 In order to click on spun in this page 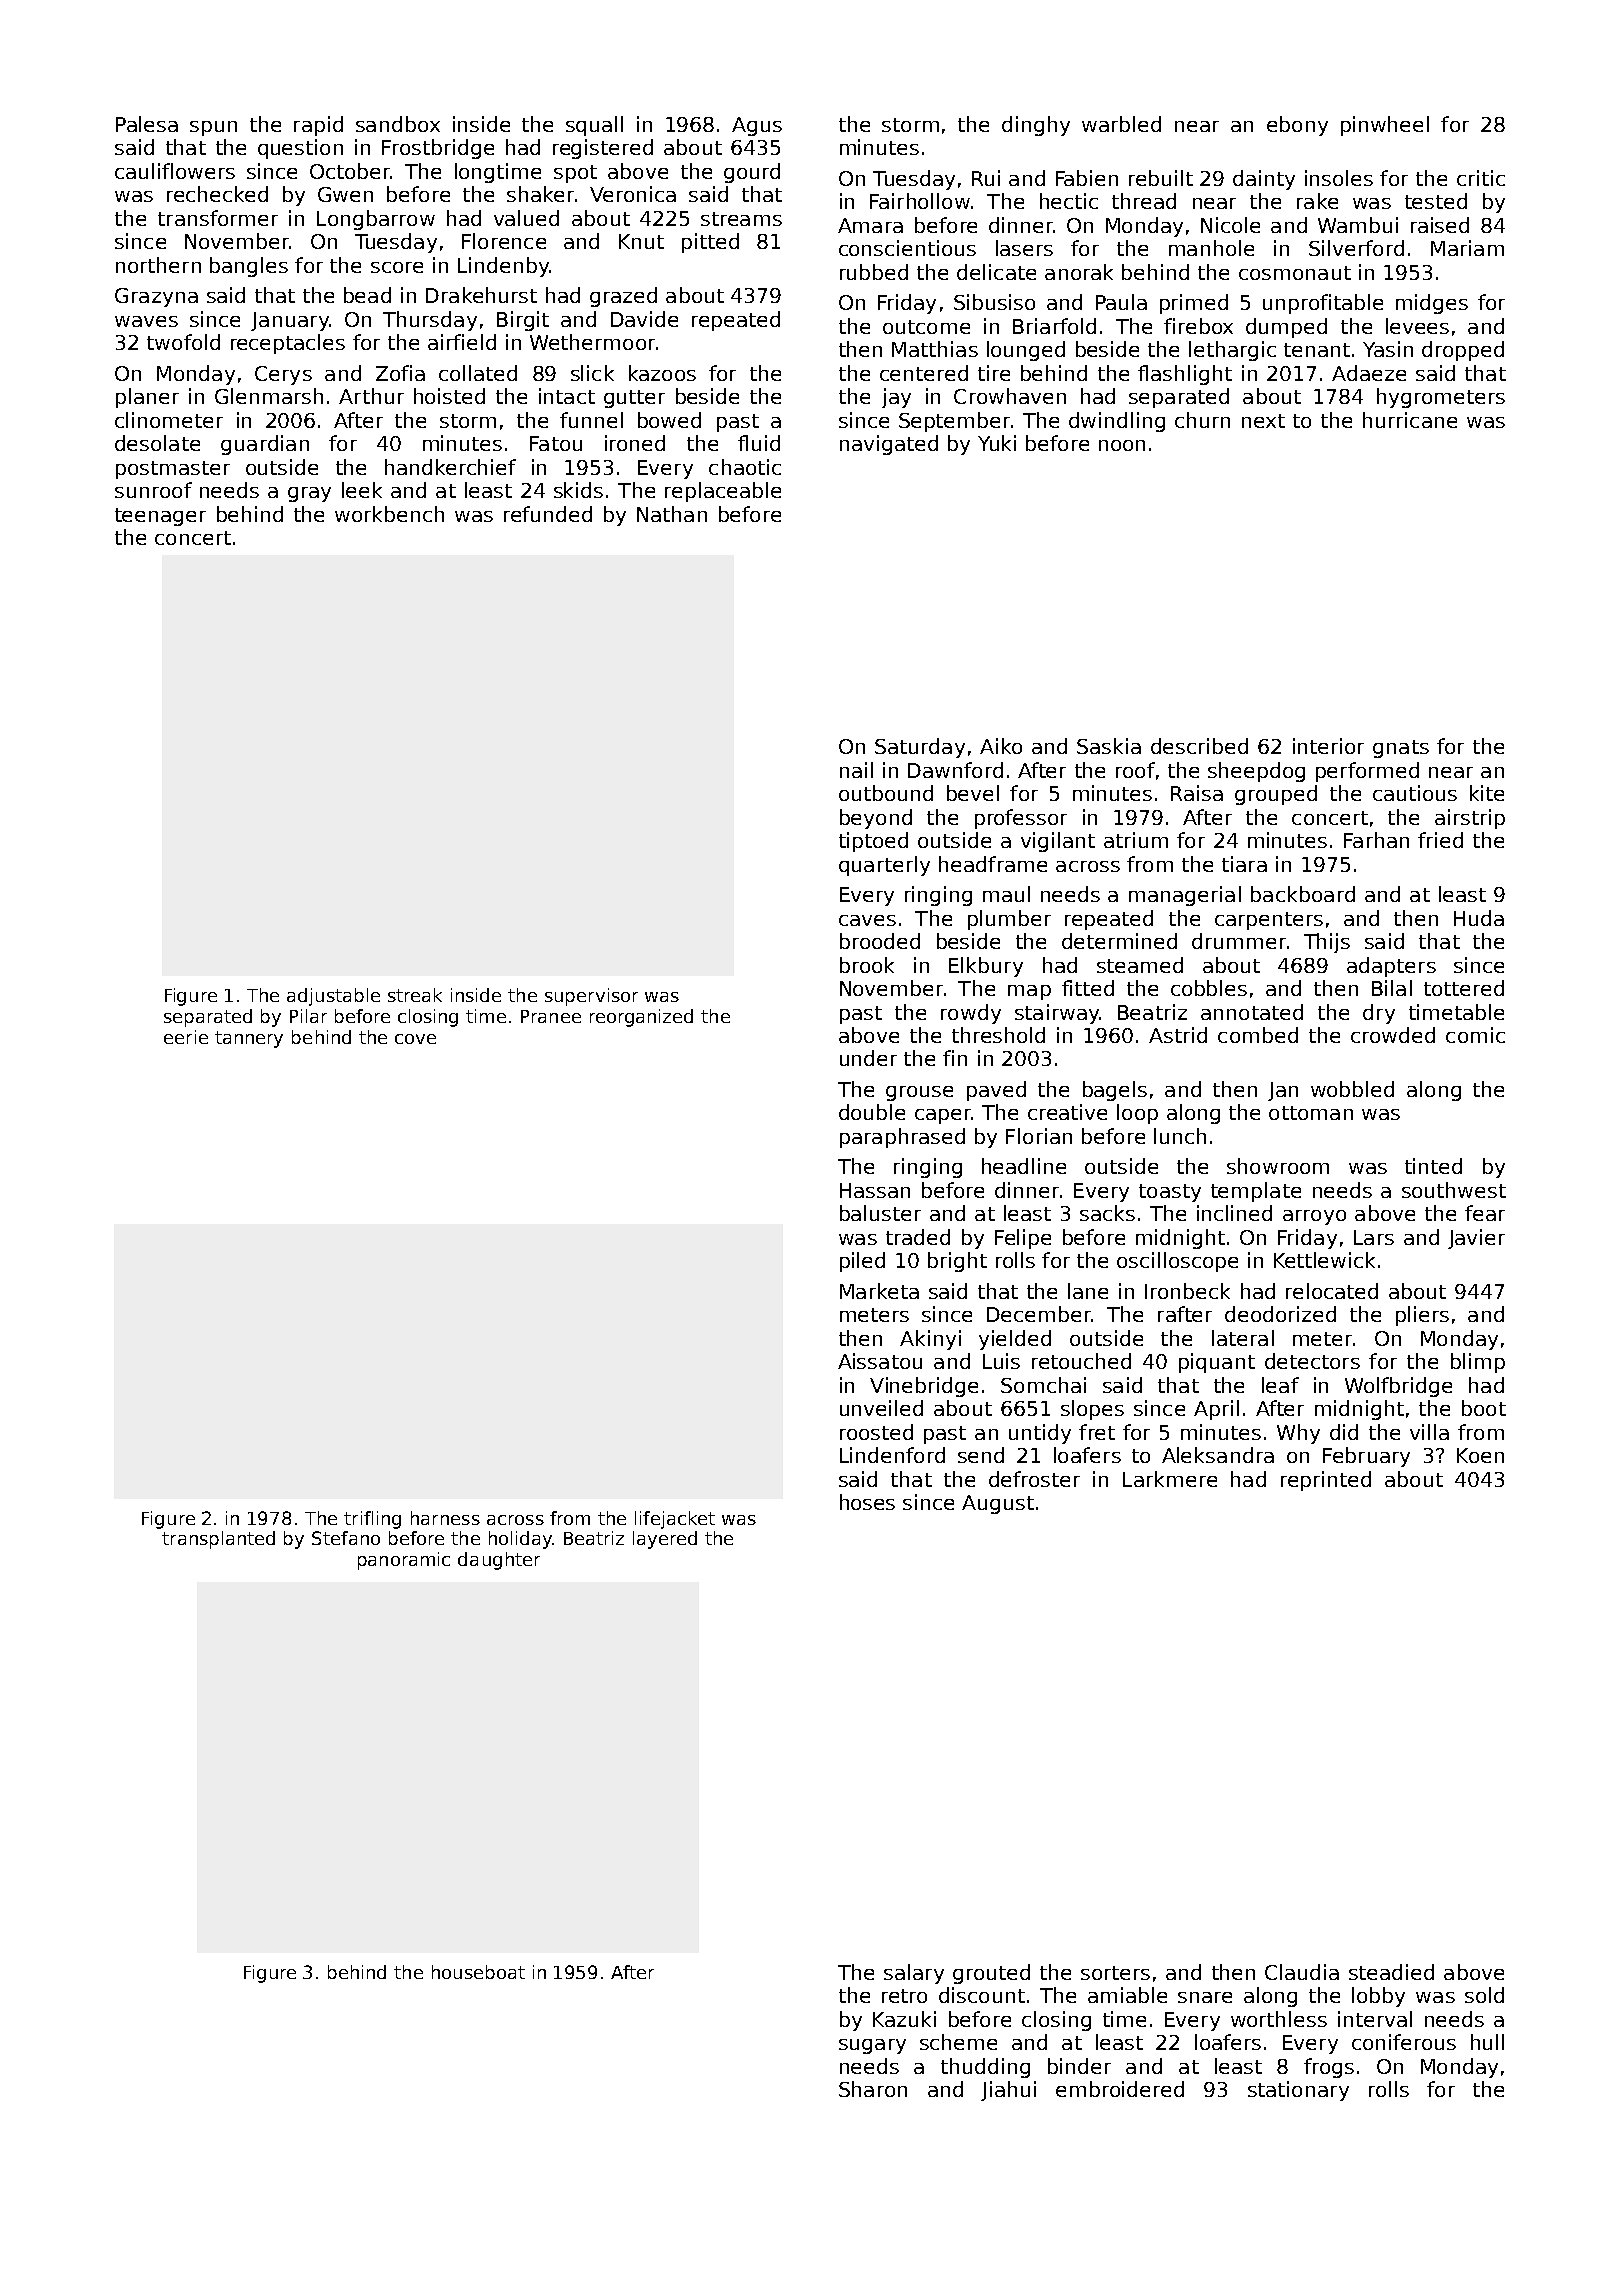, I will do `click(213, 128)`.
